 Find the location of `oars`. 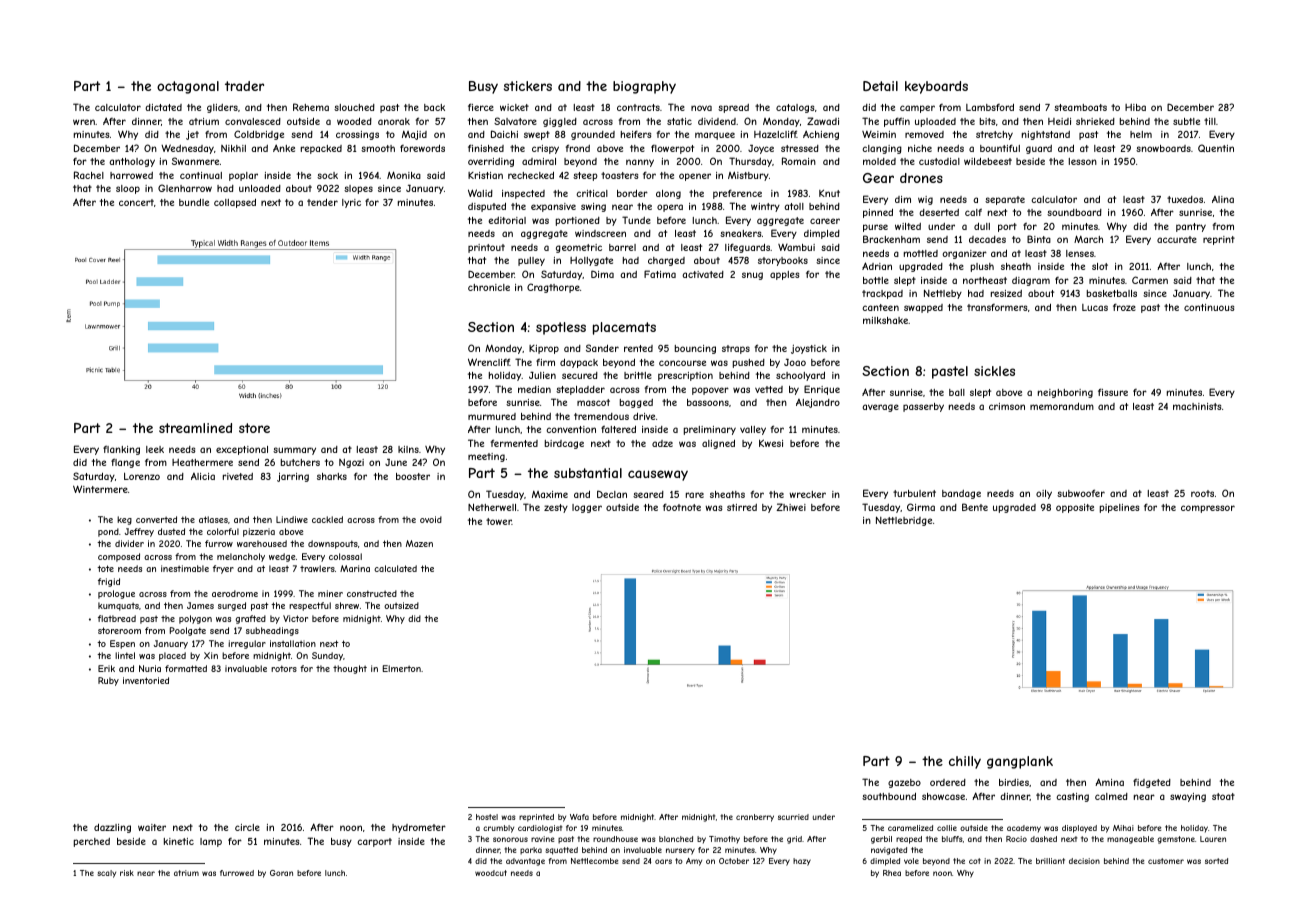

oars is located at coordinates (663, 861).
